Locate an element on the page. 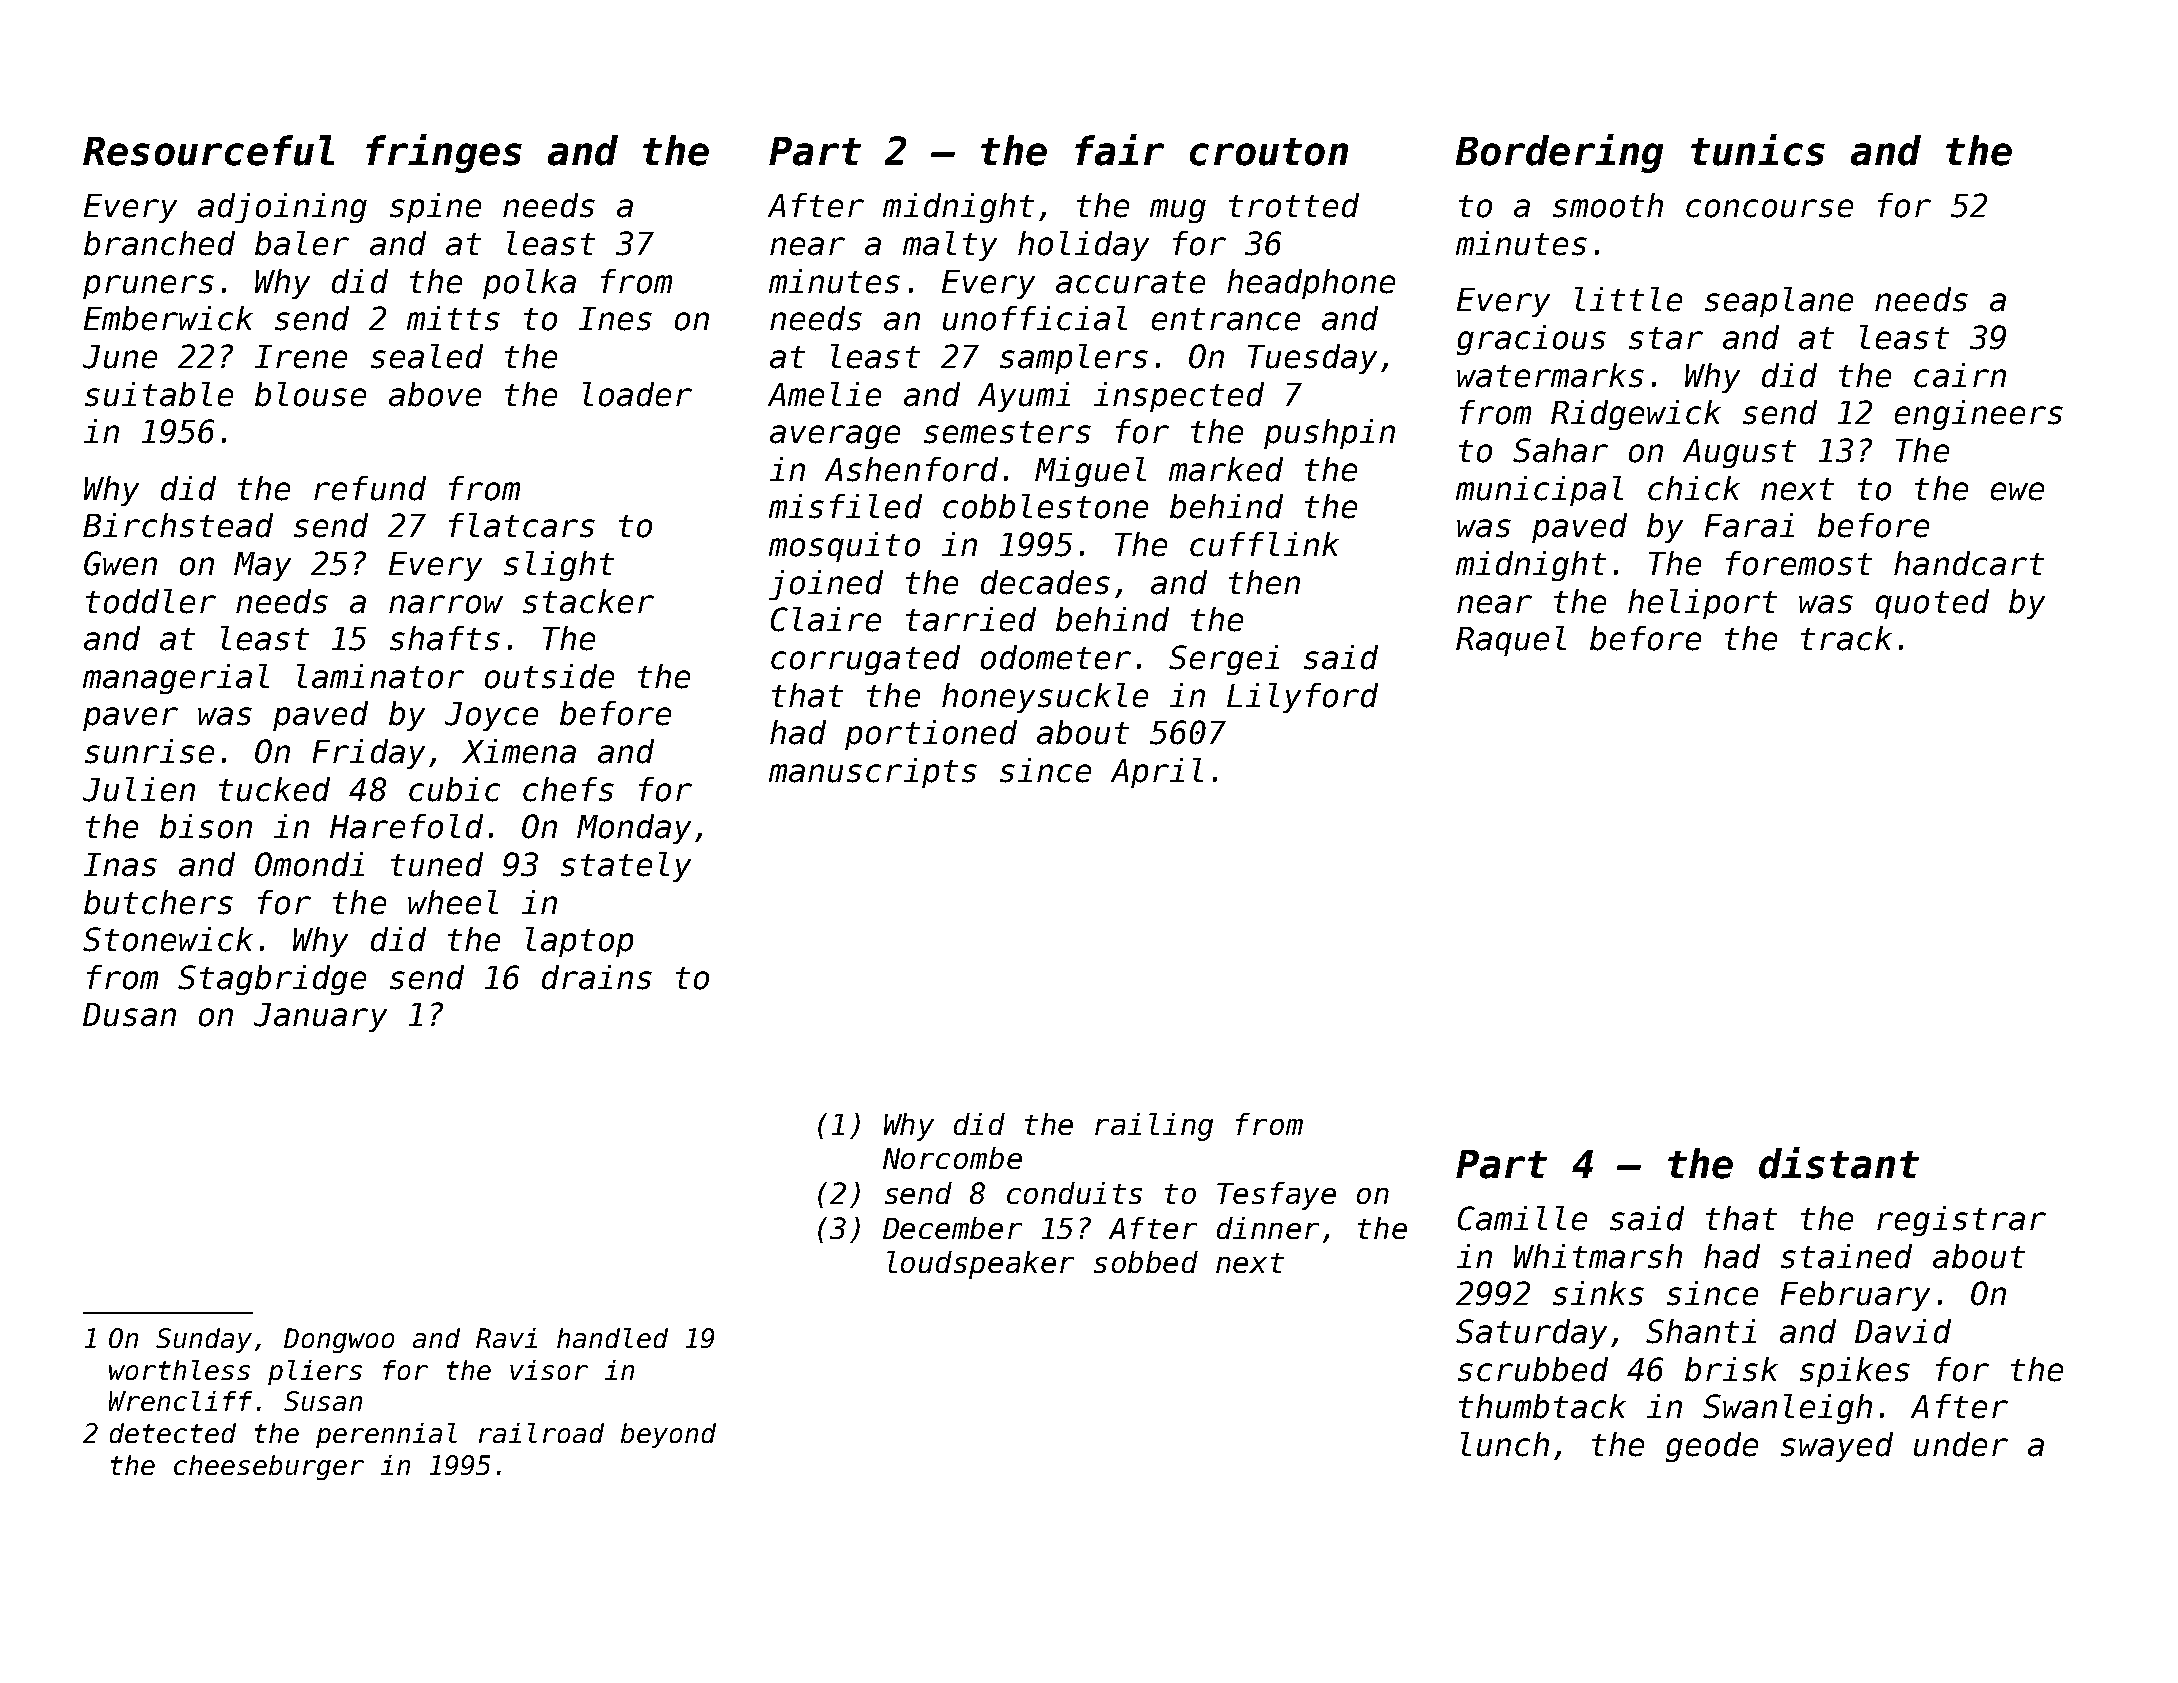 The image size is (2178, 1683). holiday is located at coordinates (1083, 246).
